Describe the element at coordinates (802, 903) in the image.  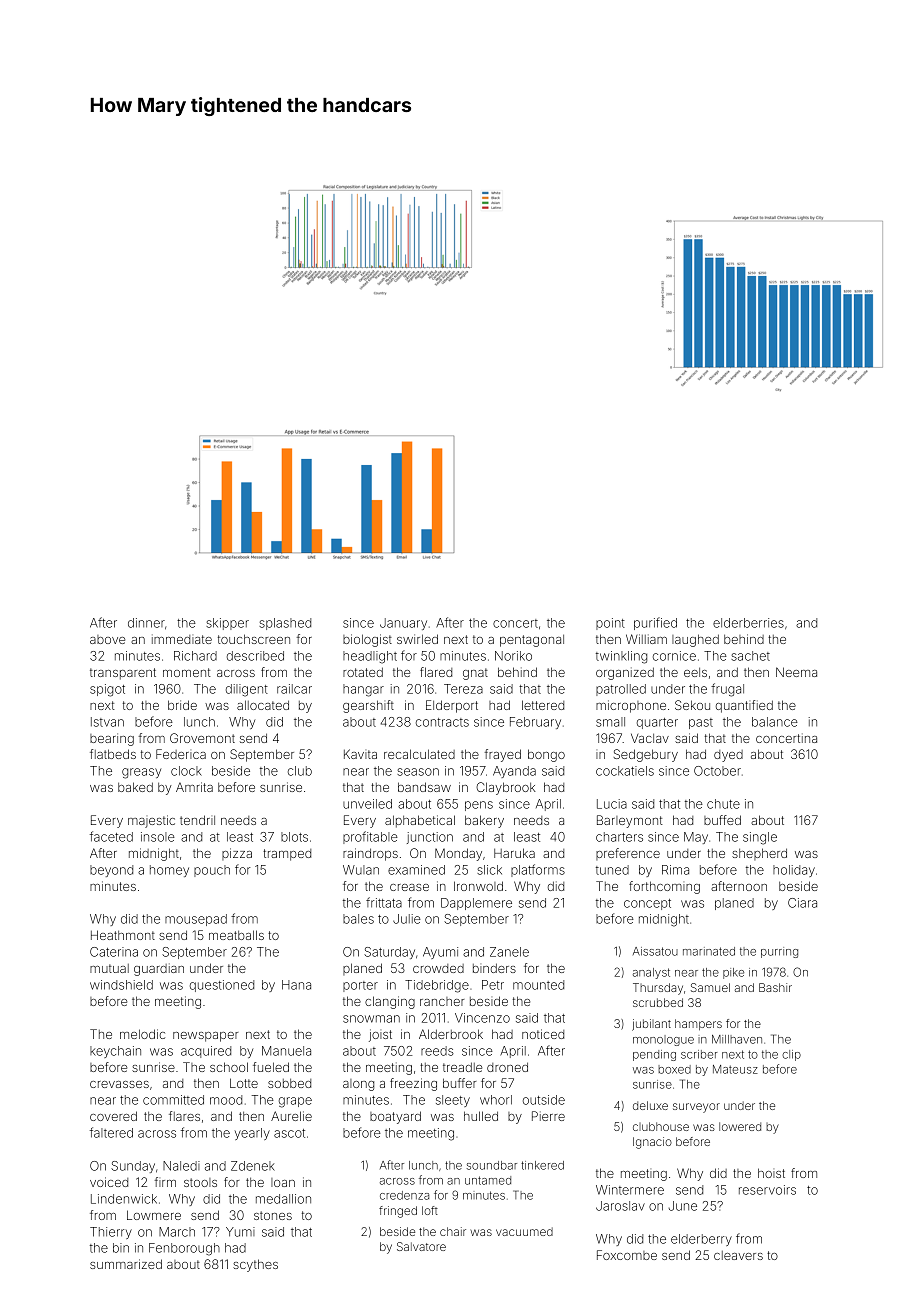
I see `Ciara` at that location.
